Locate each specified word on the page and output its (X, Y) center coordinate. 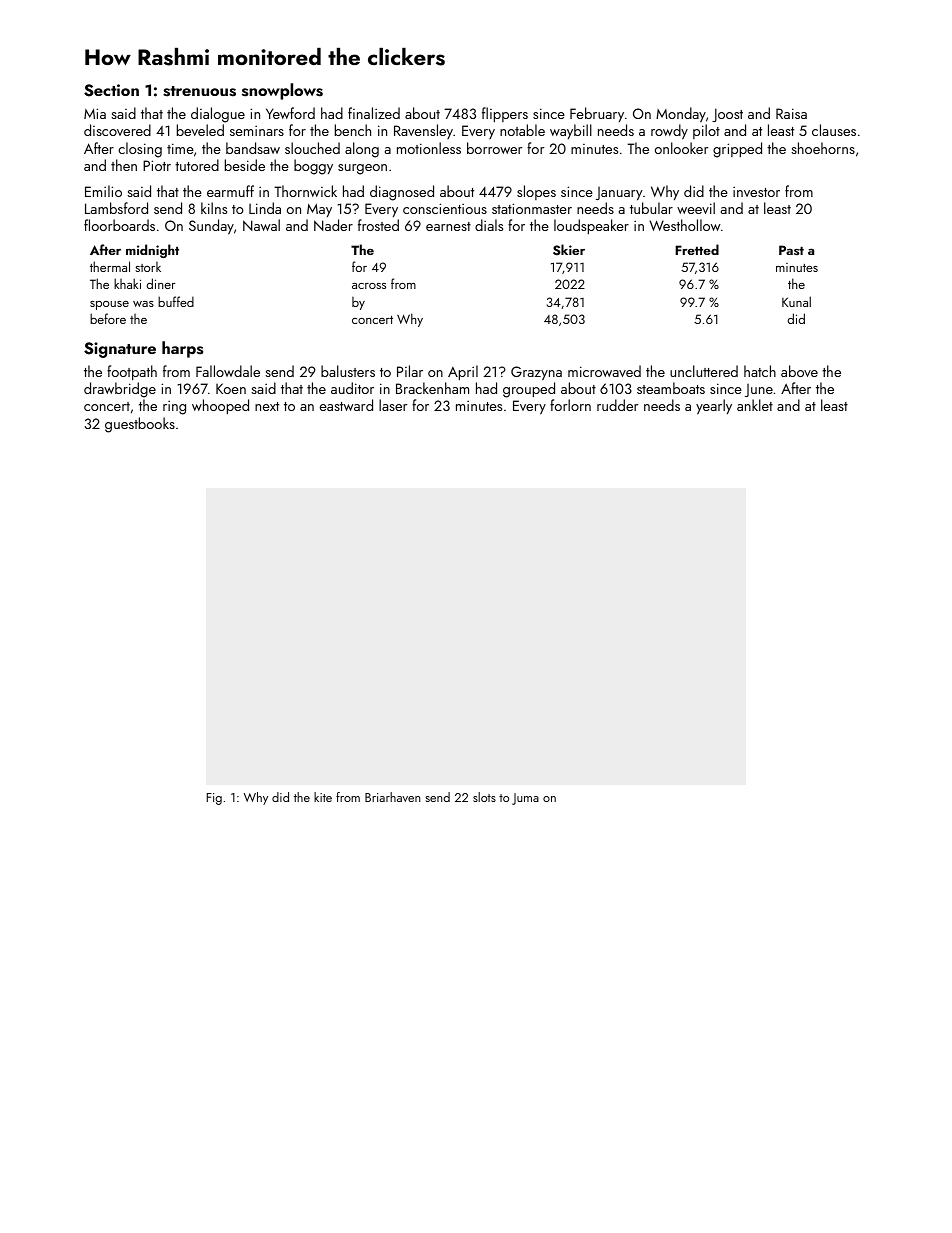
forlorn (570, 405)
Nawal (261, 225)
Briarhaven (392, 797)
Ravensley (423, 131)
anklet (755, 405)
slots (484, 797)
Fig (214, 799)
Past (791, 250)
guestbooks (140, 425)
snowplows (282, 91)
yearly (714, 406)
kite (323, 797)
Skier (569, 250)
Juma (525, 799)
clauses (834, 130)
